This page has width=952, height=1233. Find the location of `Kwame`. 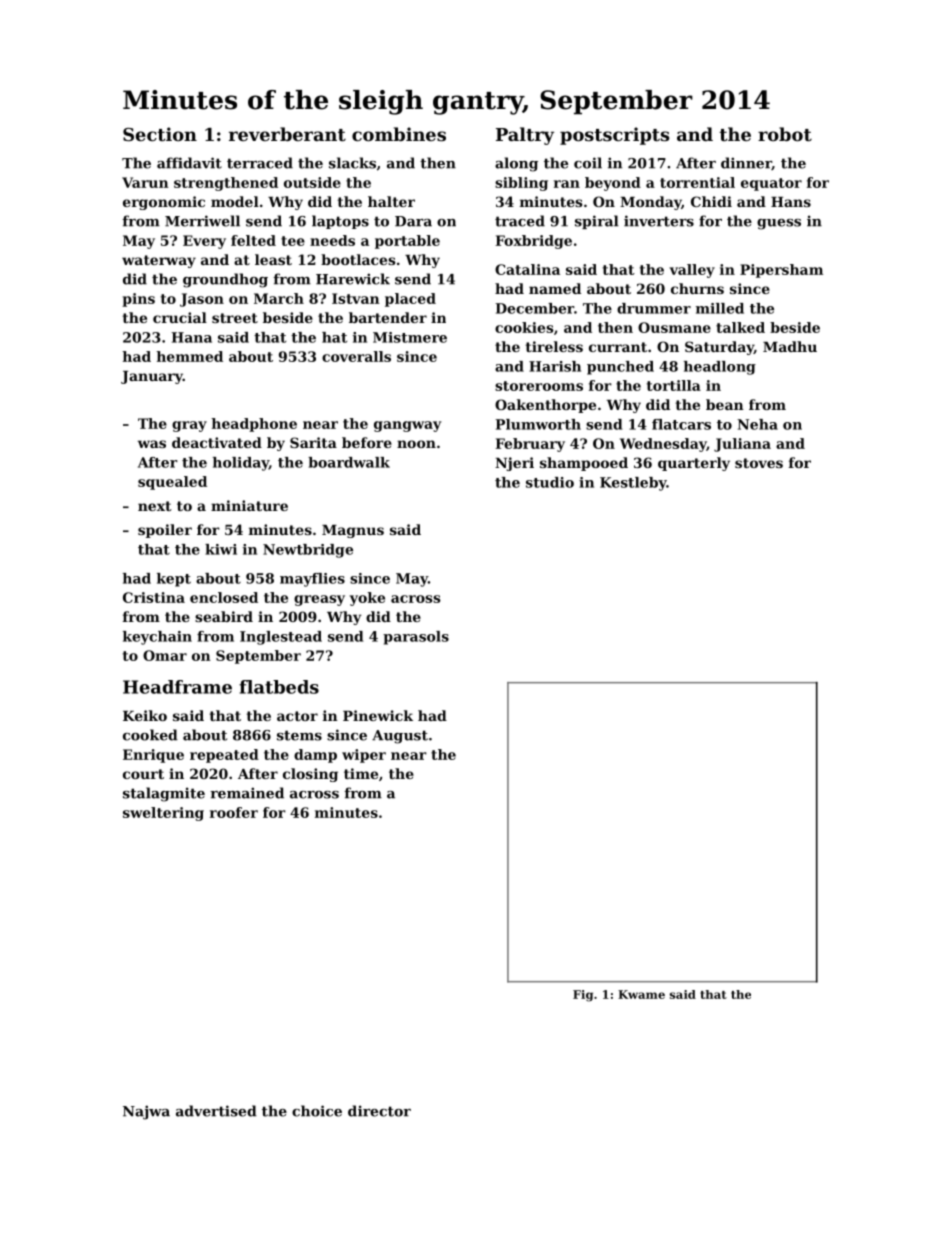

Kwame is located at coordinates (641, 994).
